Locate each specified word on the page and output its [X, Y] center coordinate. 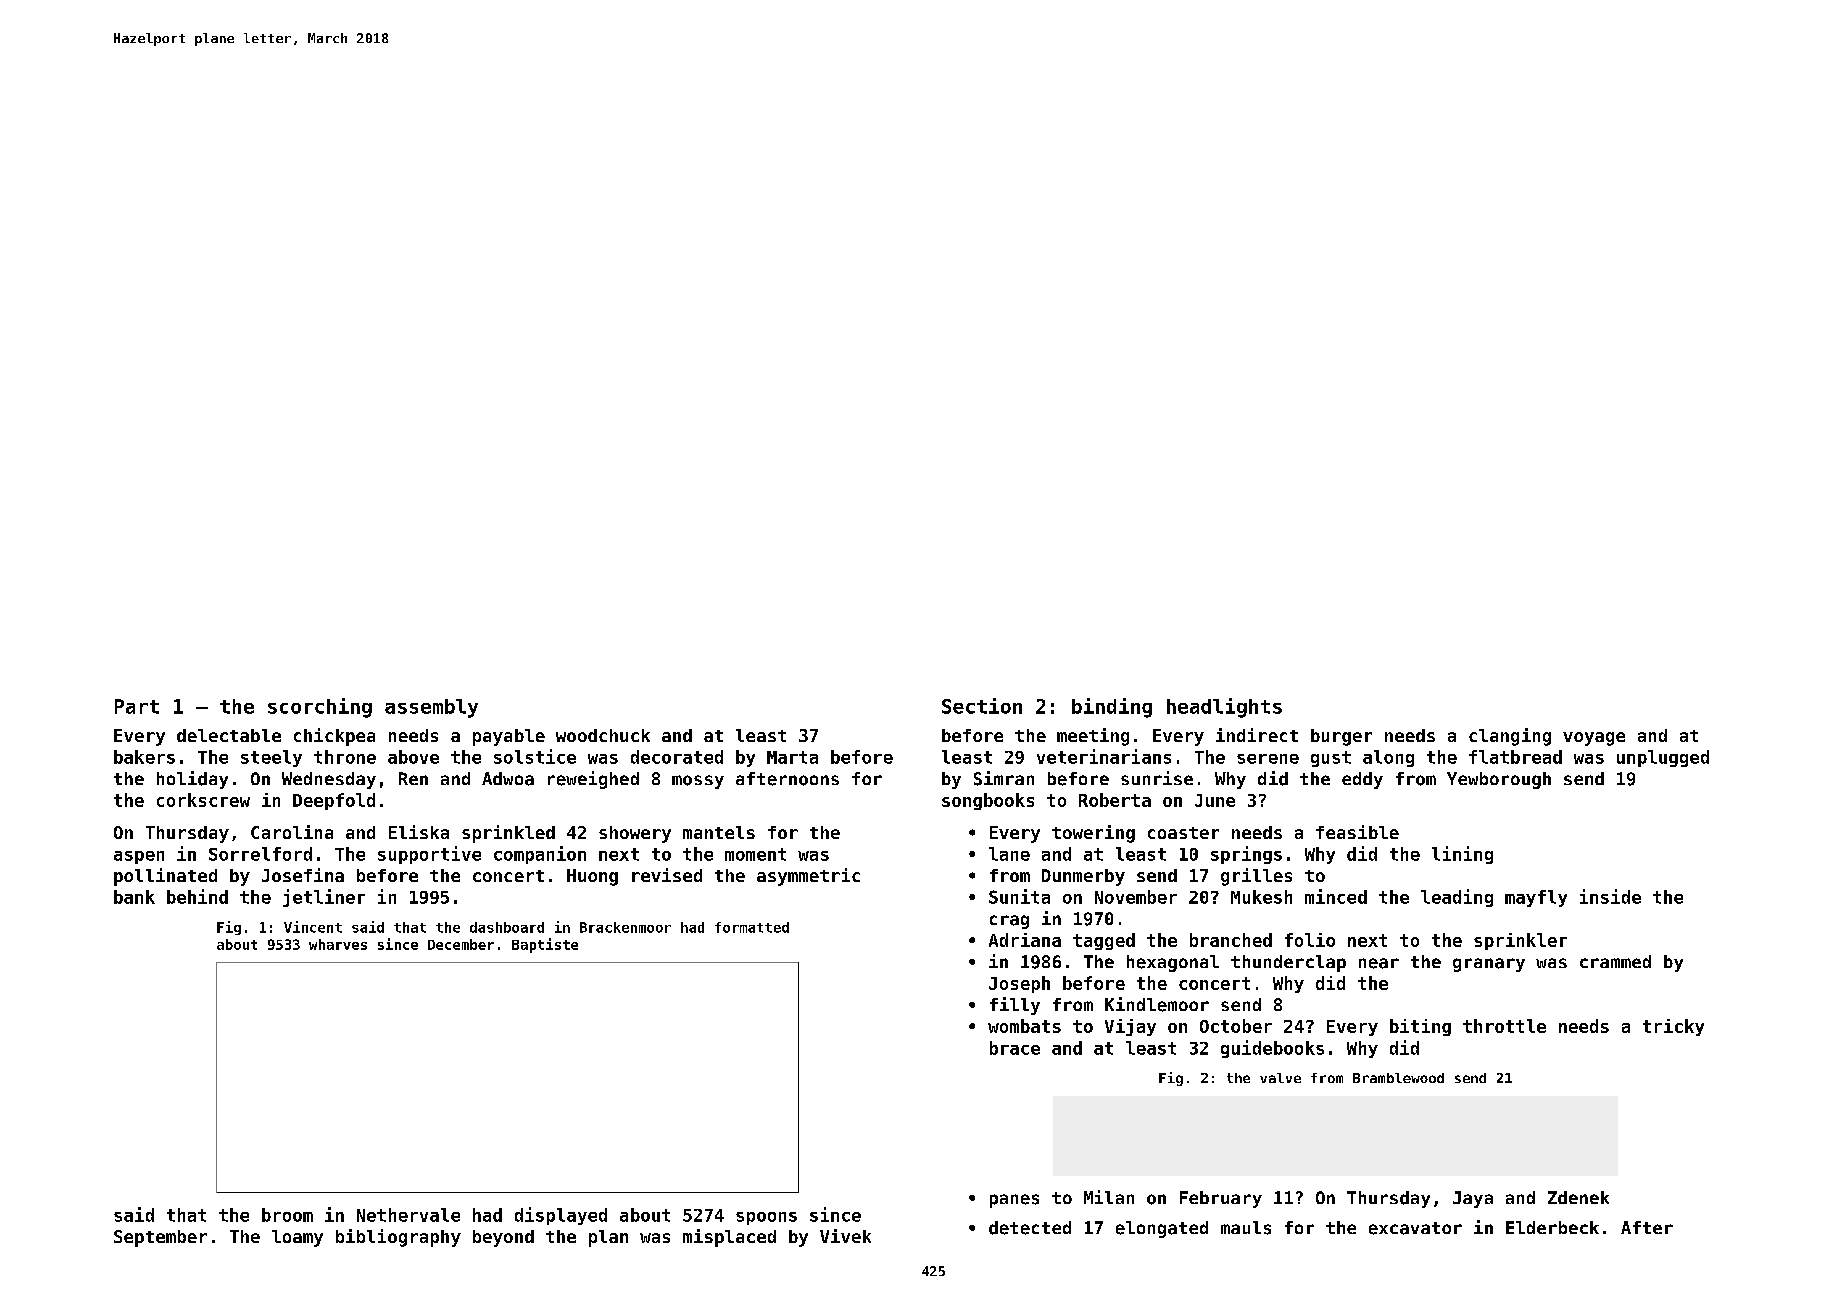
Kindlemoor [1157, 1004]
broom [287, 1215]
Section [982, 706]
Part [137, 706]
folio [1310, 940]
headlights [1224, 708]
